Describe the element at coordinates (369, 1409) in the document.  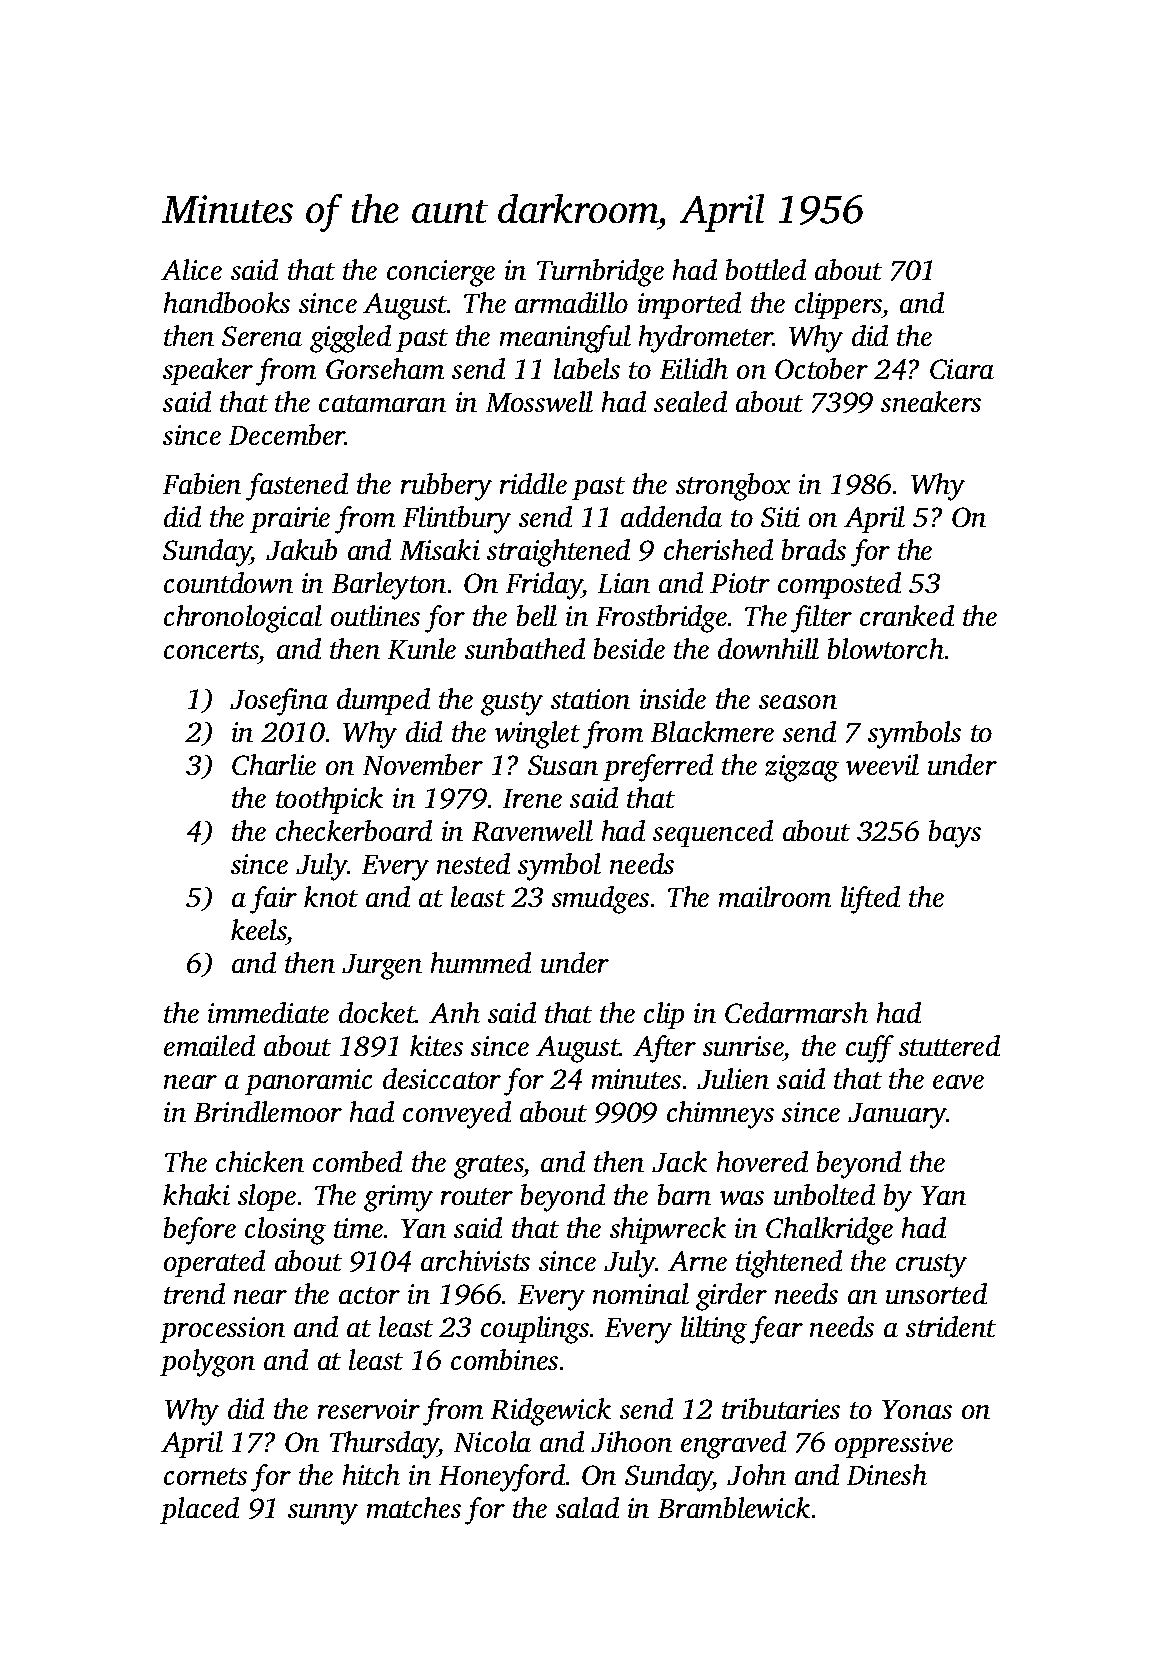
I see `reservoir` at that location.
